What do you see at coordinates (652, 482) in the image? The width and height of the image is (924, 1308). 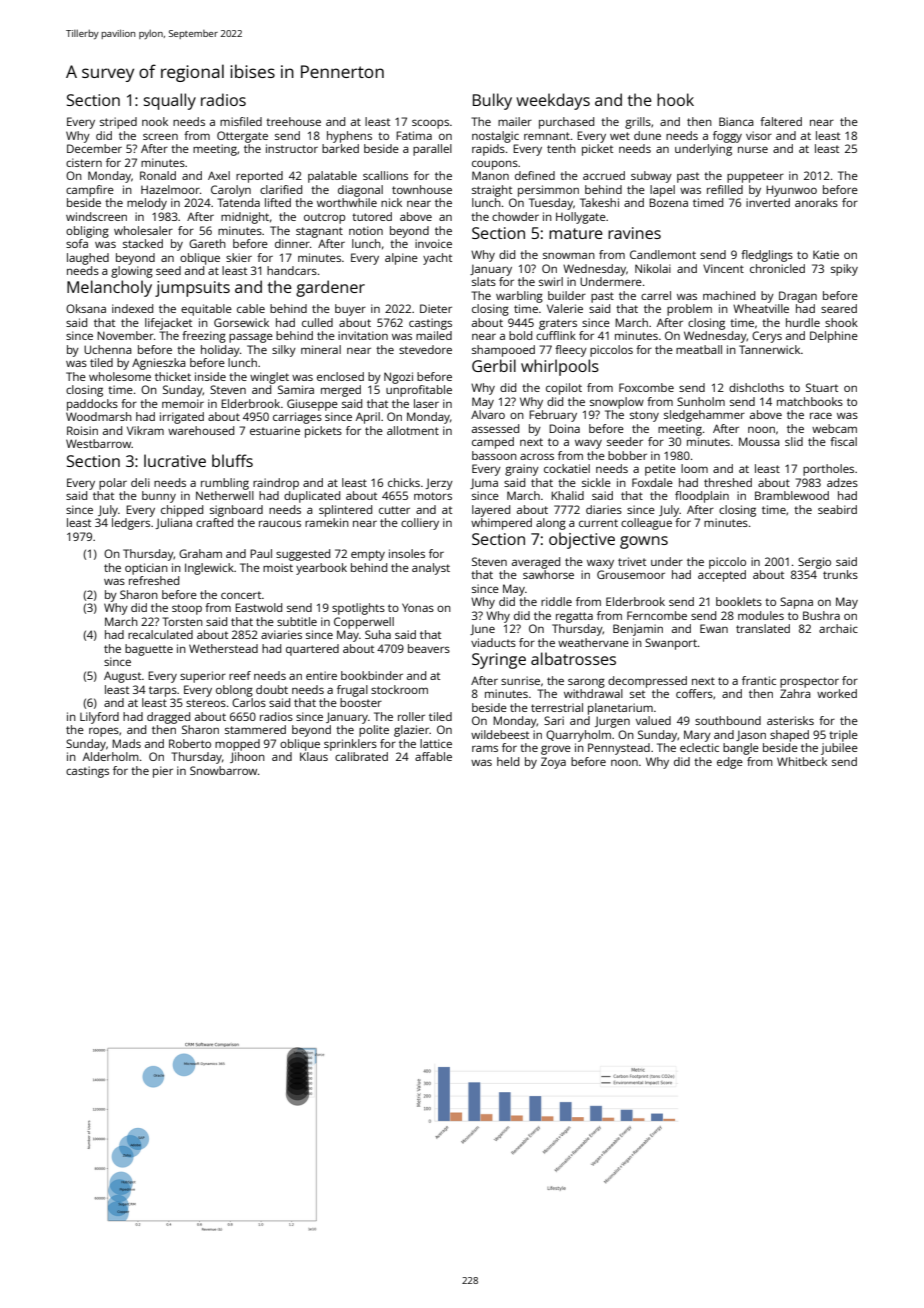 I see `Foxdale` at bounding box center [652, 482].
